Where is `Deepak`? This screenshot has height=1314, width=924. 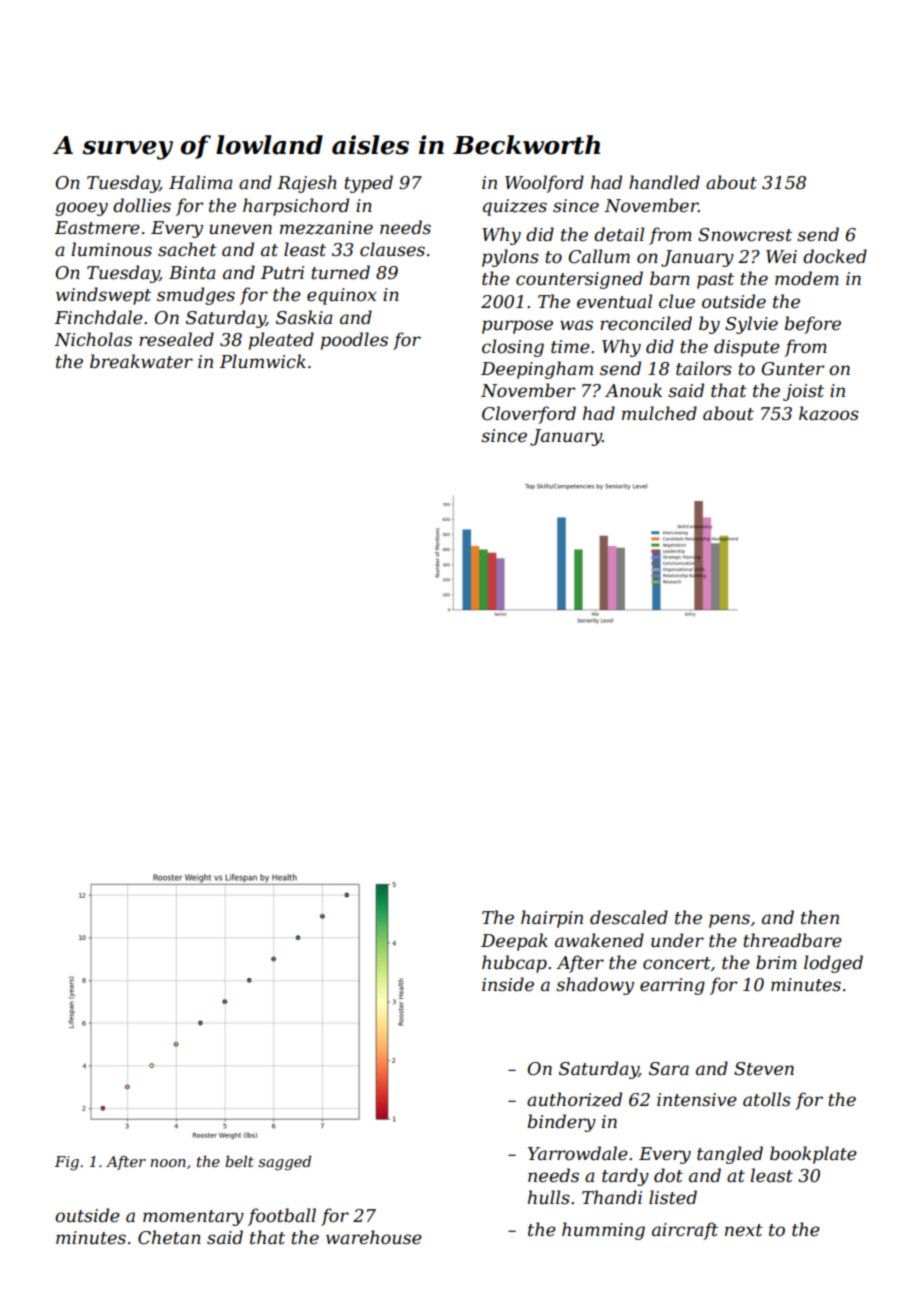
Deepak is located at coordinates (514, 942).
